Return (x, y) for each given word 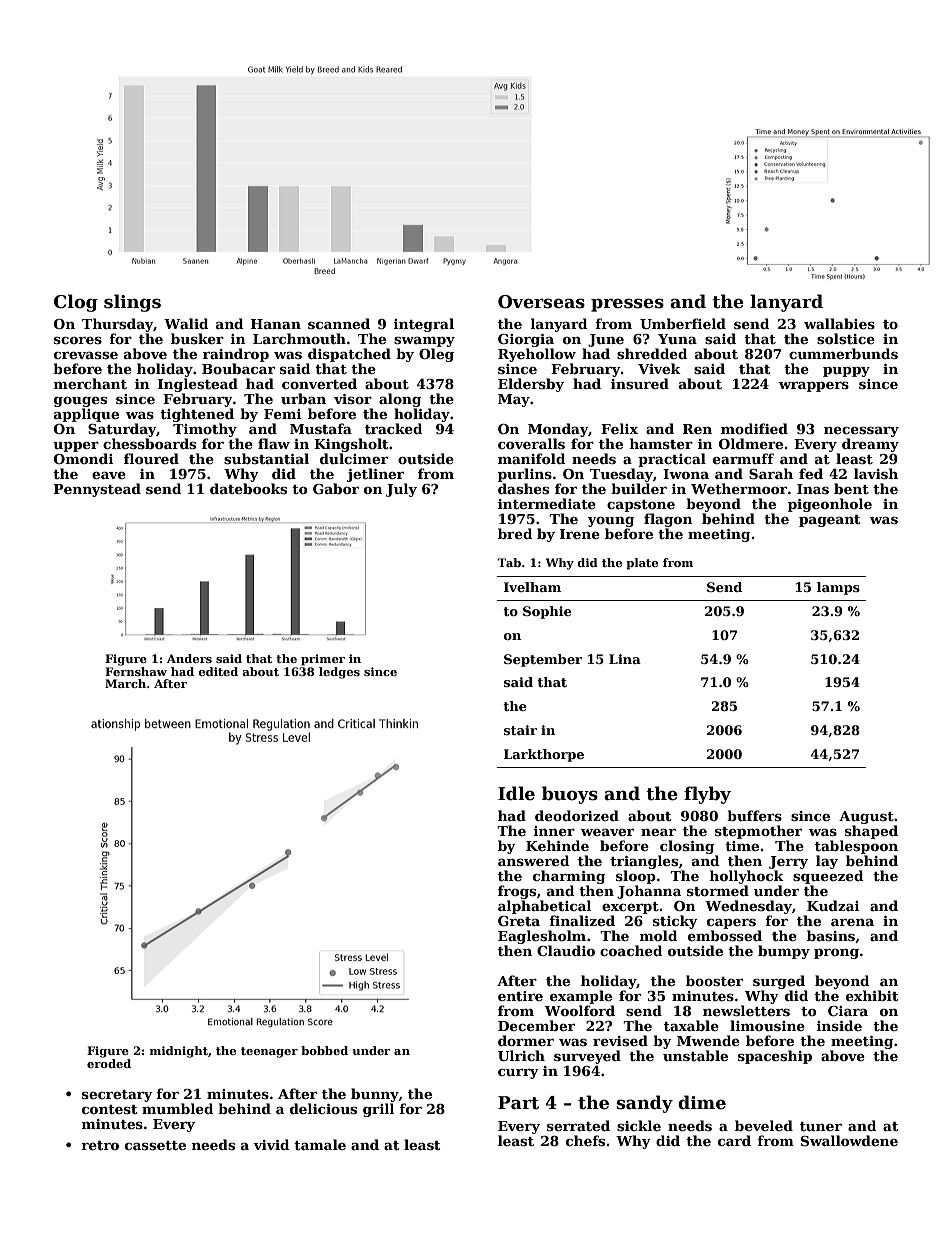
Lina (625, 659)
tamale (320, 1144)
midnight (179, 1052)
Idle (516, 793)
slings (132, 303)
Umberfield (683, 323)
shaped (871, 832)
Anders (189, 658)
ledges (339, 673)
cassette (155, 1145)
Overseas (541, 302)
